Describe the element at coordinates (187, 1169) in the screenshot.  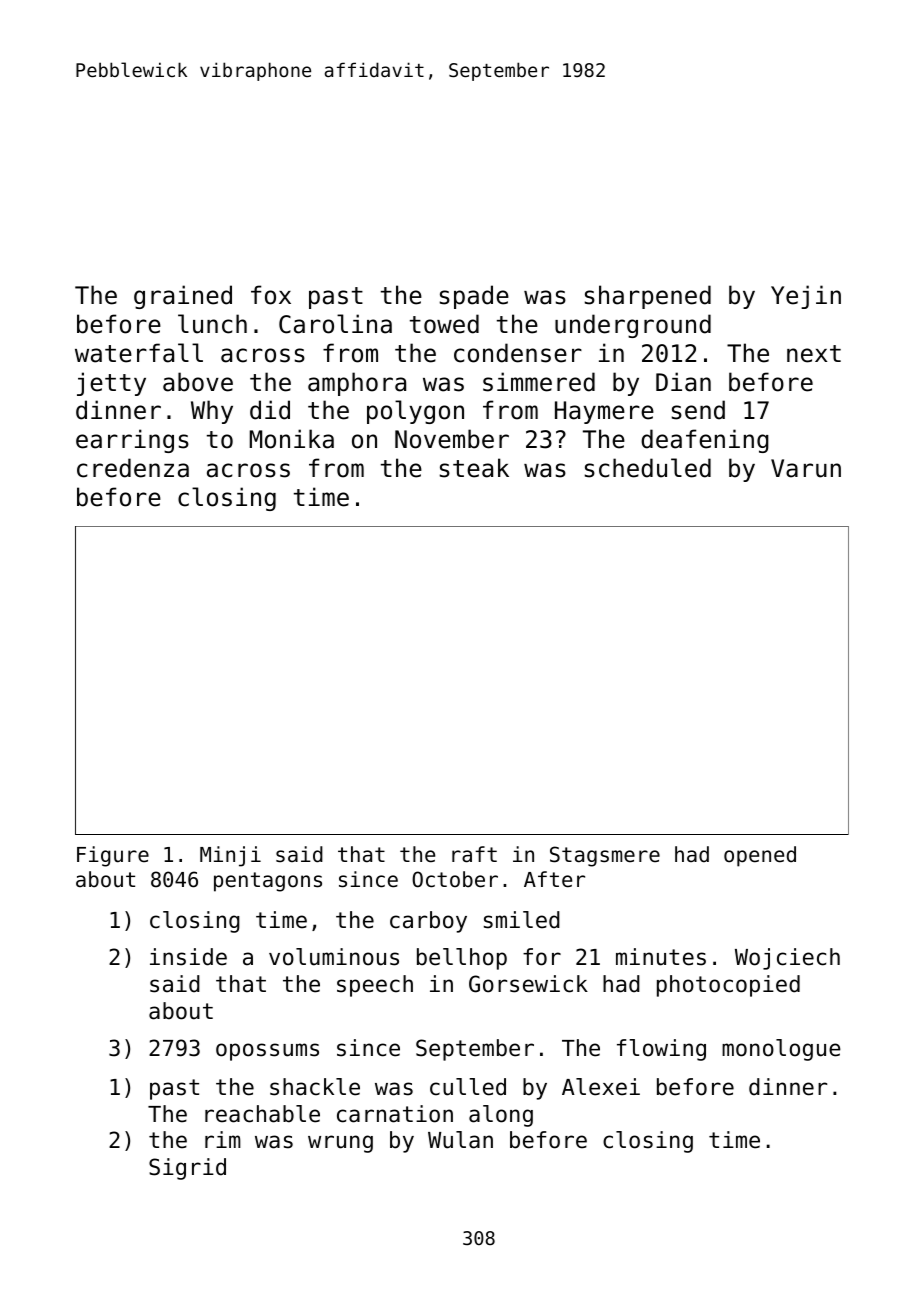
I see `Sigrid` at that location.
